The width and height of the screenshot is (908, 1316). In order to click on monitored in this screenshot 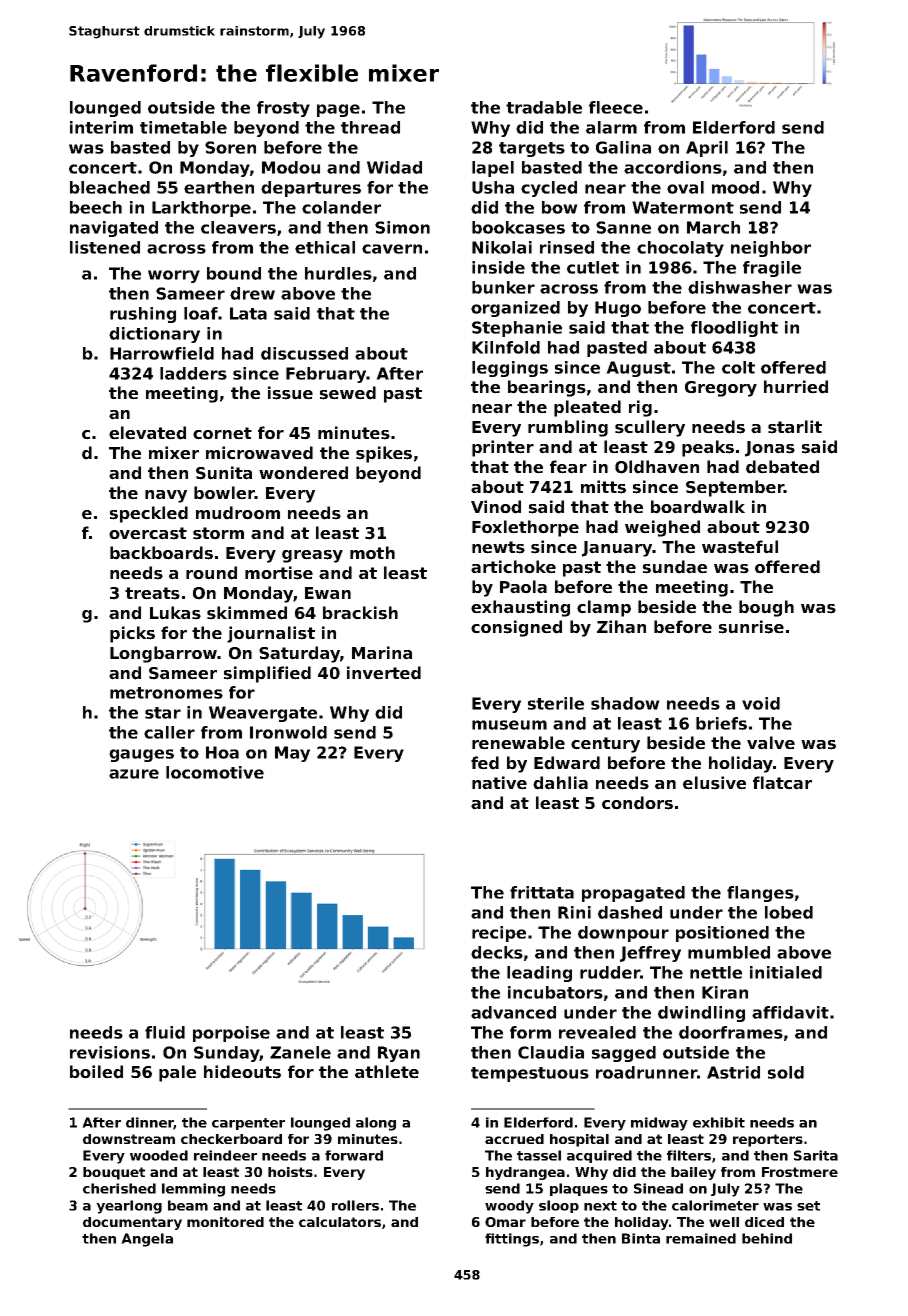, I will do `click(225, 1222)`.
